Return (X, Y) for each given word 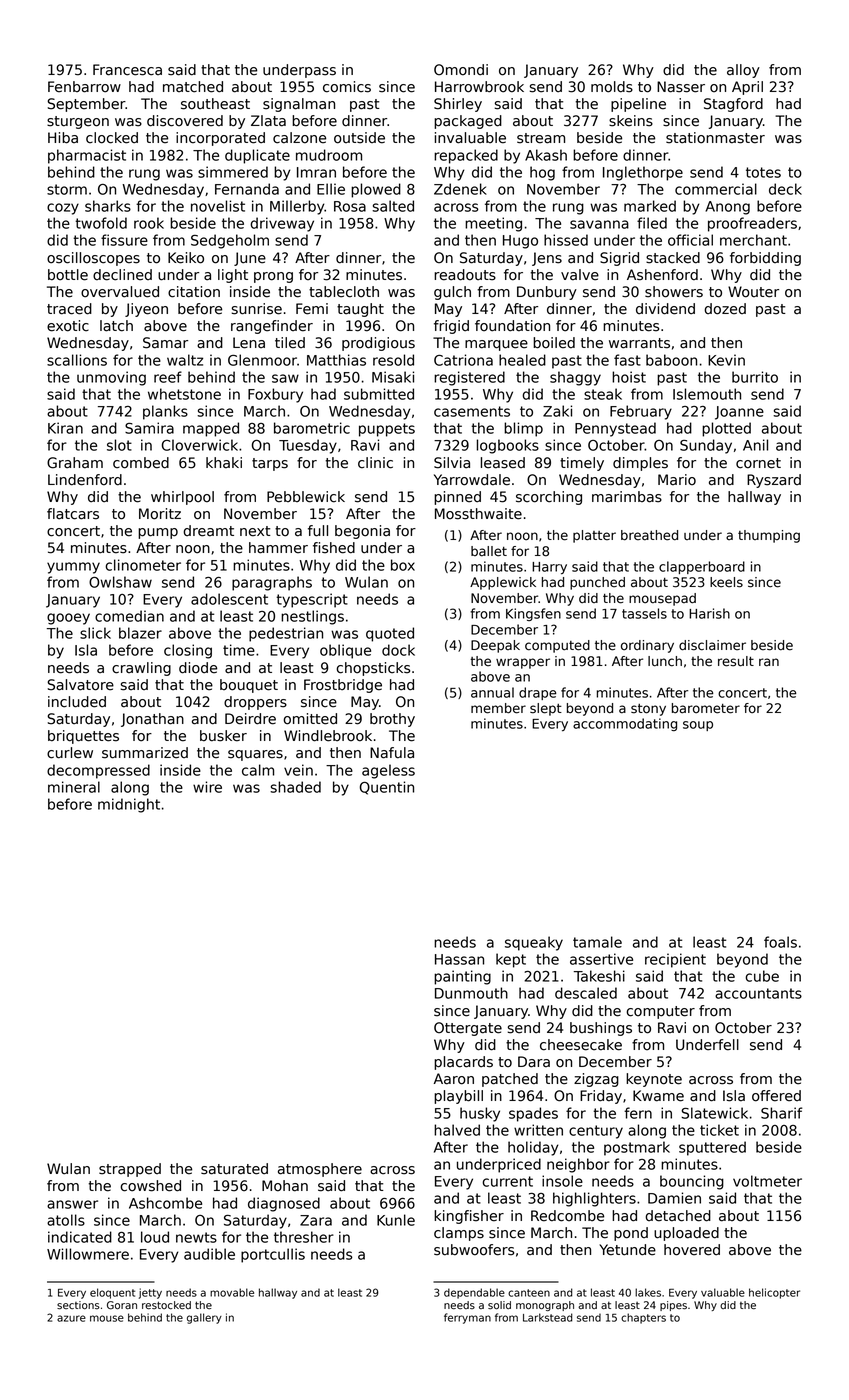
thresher (304, 1237)
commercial (716, 189)
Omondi (461, 70)
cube (762, 976)
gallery (204, 1318)
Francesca (127, 70)
